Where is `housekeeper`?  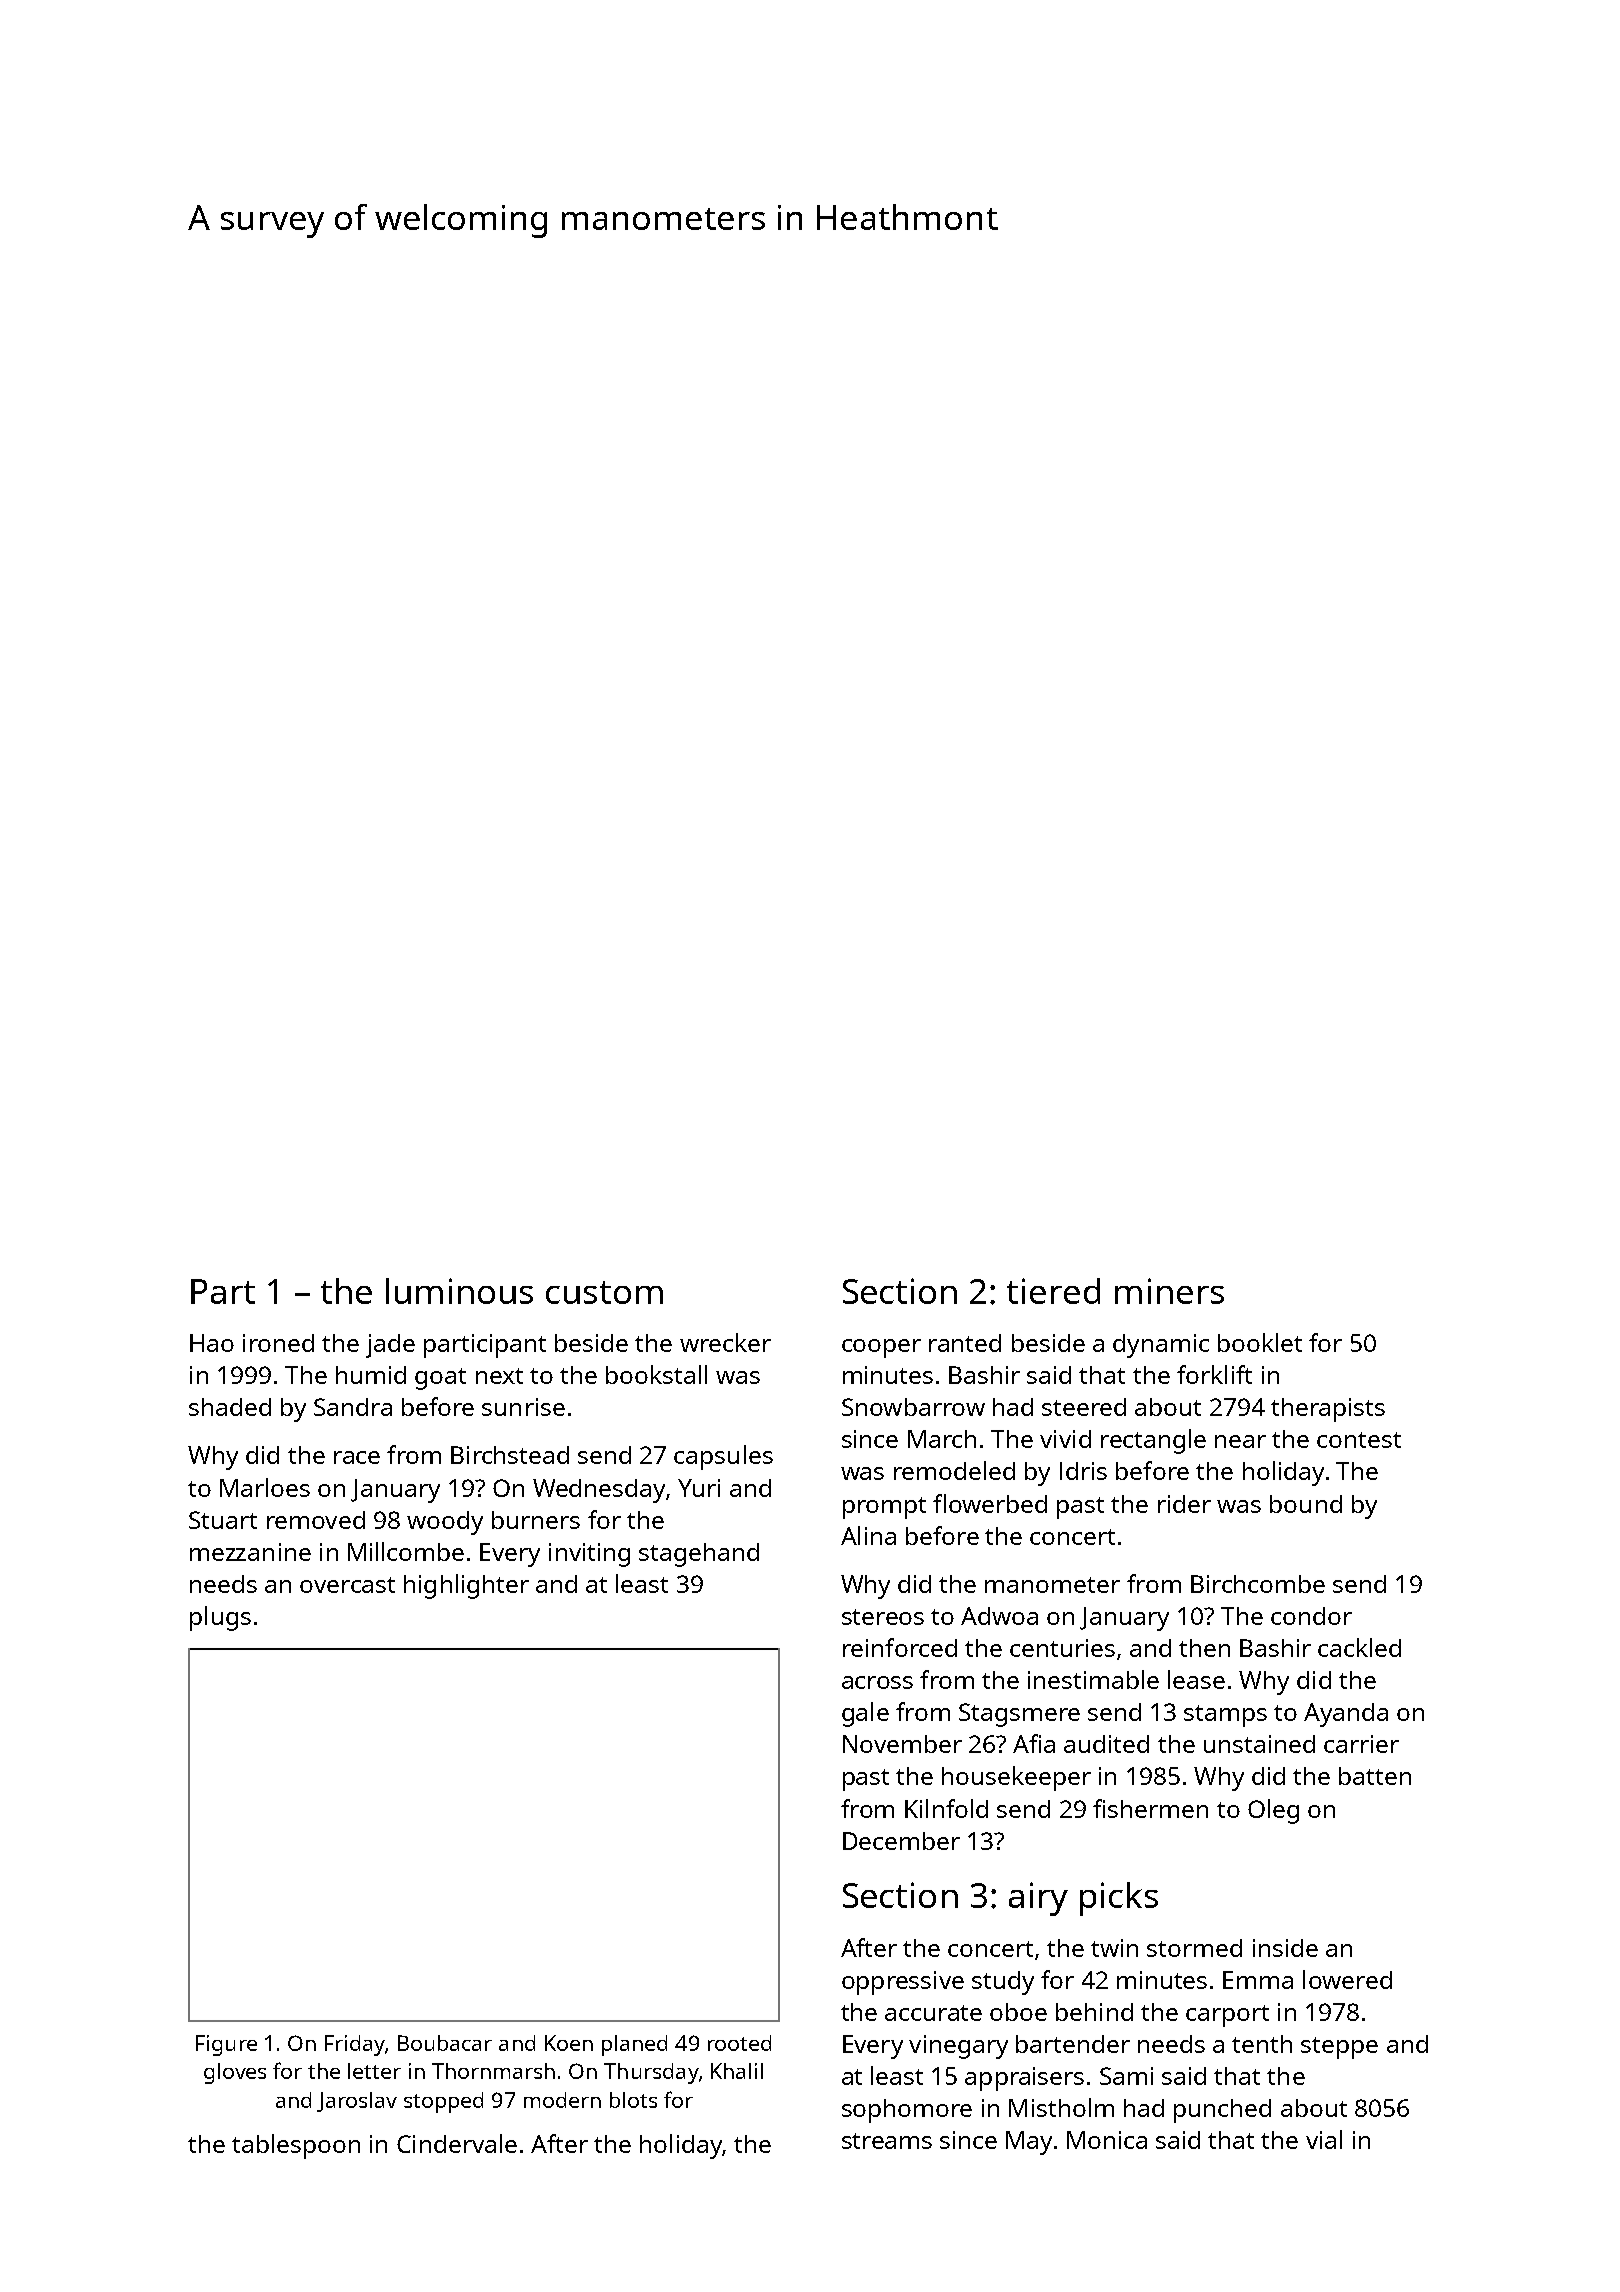 housekeeper is located at coordinates (1016, 1778).
